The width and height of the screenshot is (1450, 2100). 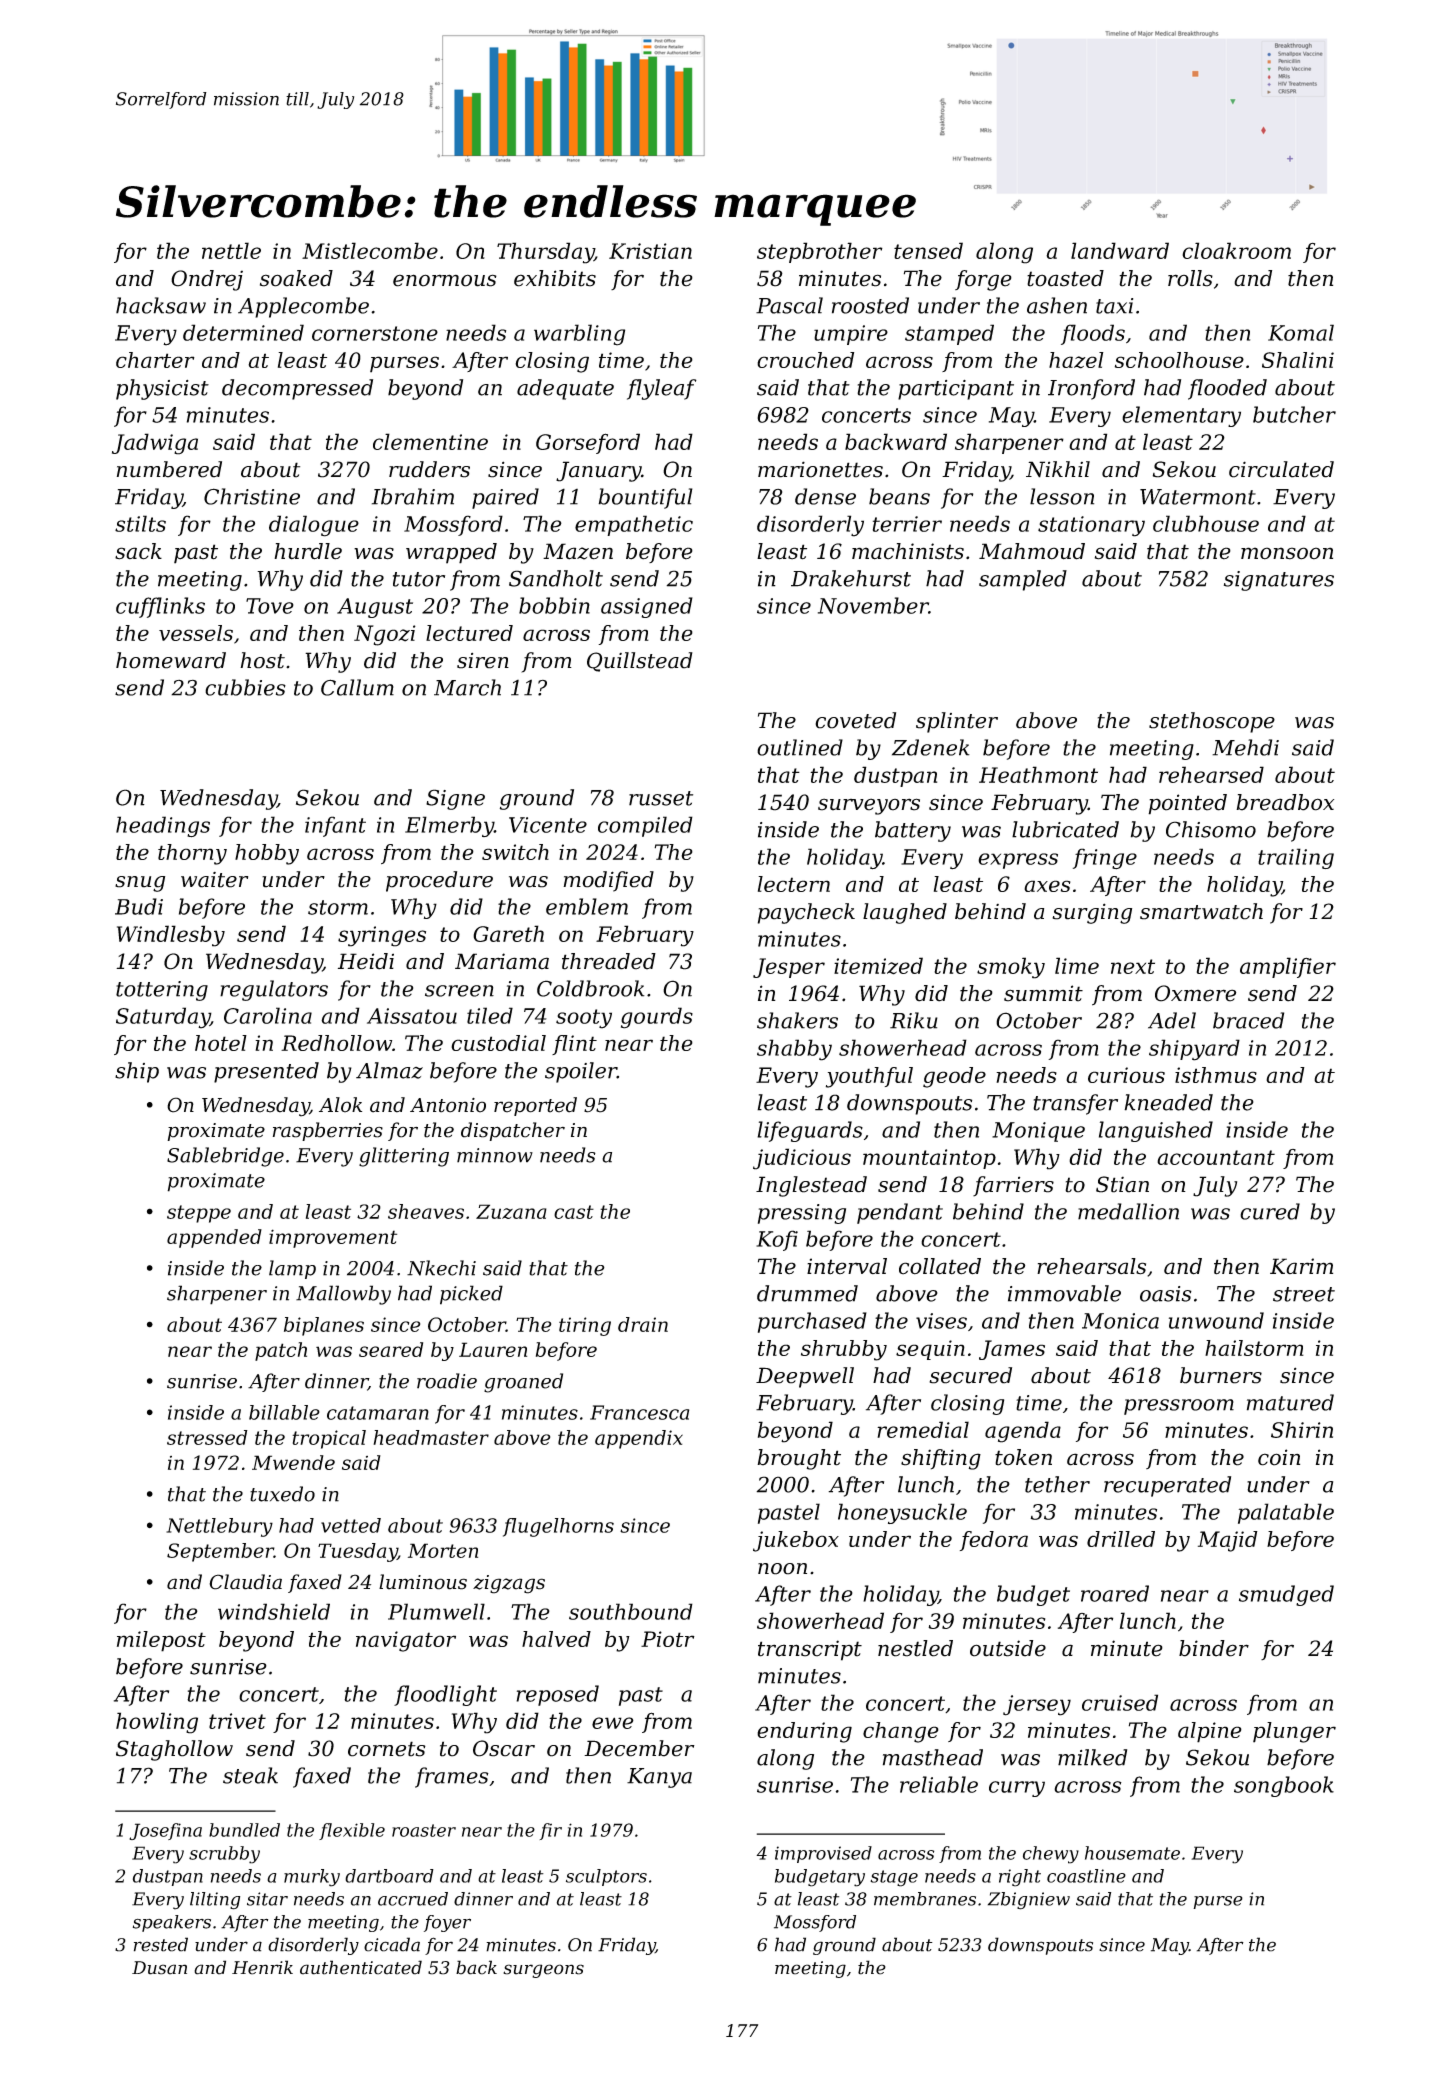 What do you see at coordinates (1058, 469) in the screenshot?
I see `Nikhil` at bounding box center [1058, 469].
